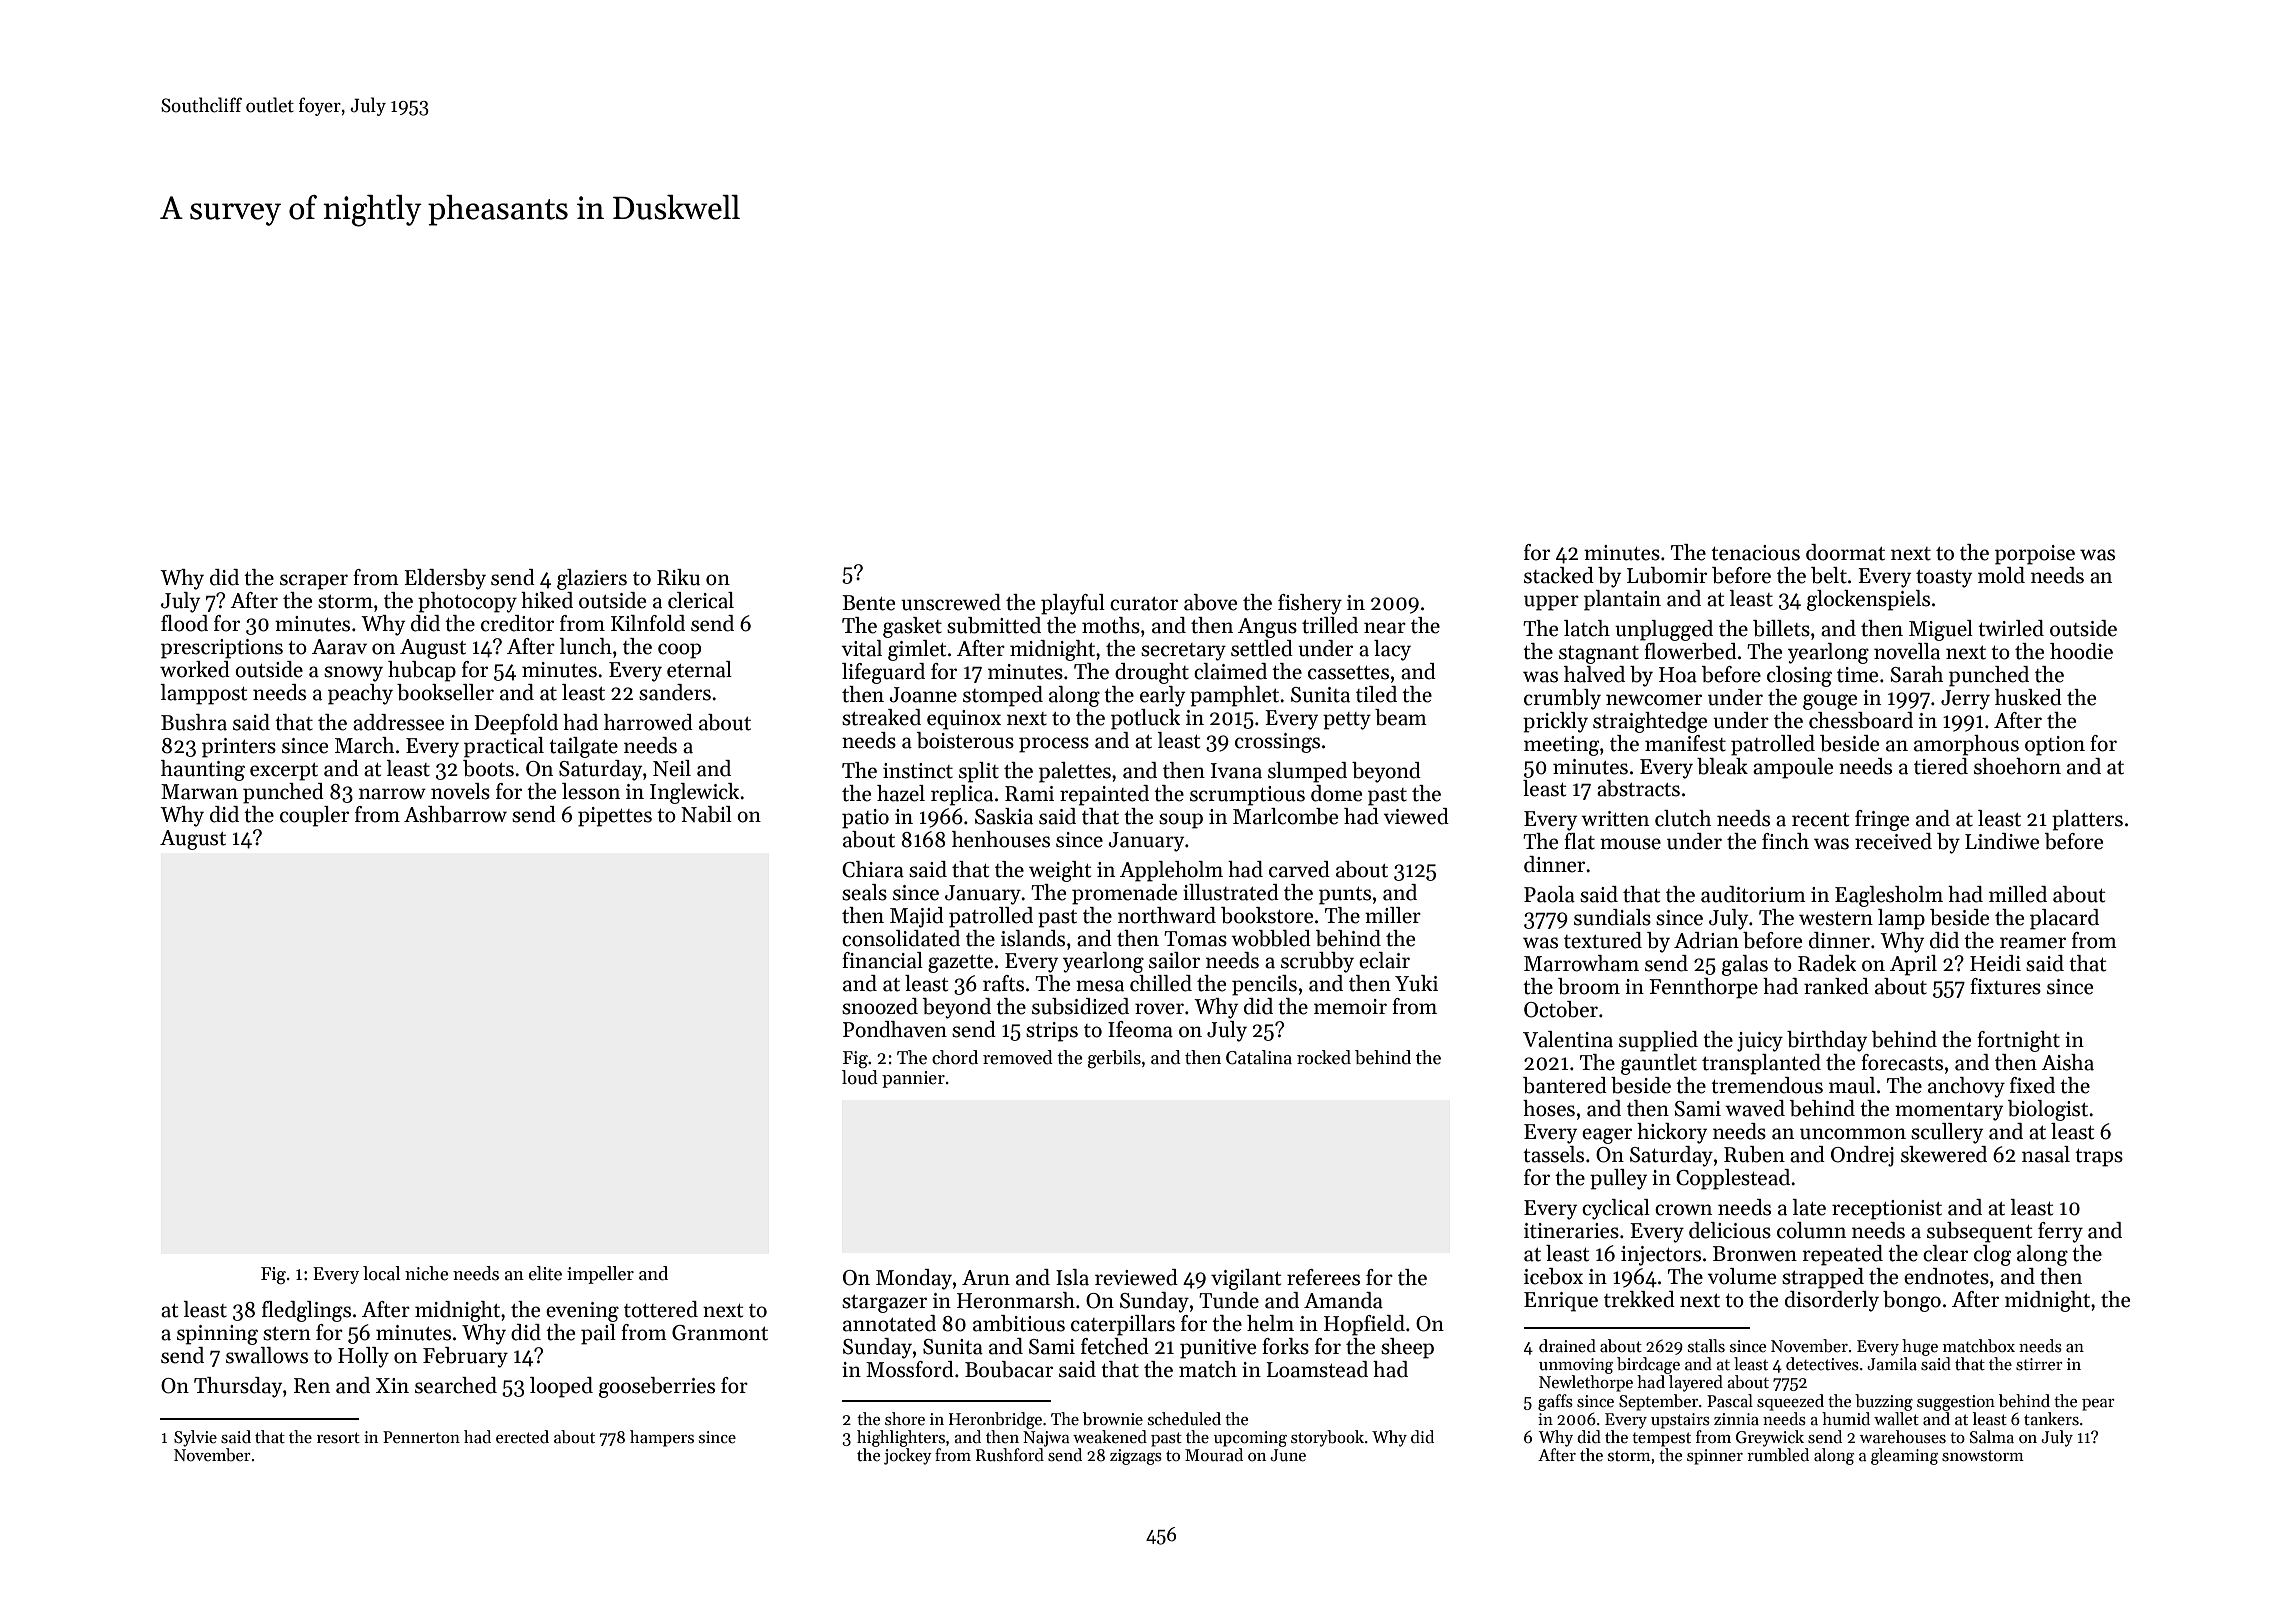 Image resolution: width=2292 pixels, height=1620 pixels. What do you see at coordinates (986, 1278) in the screenshot?
I see `Arun` at bounding box center [986, 1278].
